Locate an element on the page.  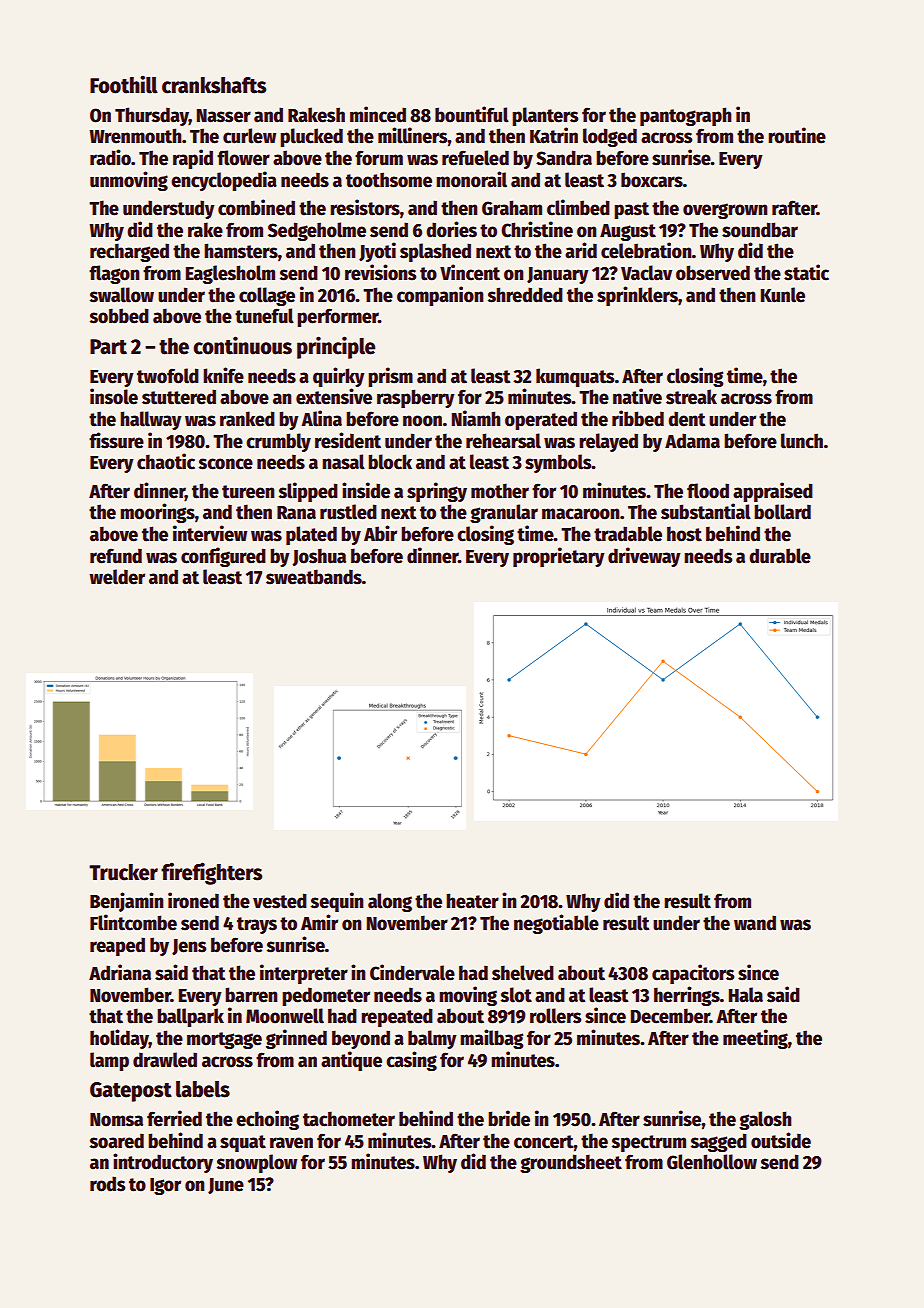
ranked is located at coordinates (247, 419).
